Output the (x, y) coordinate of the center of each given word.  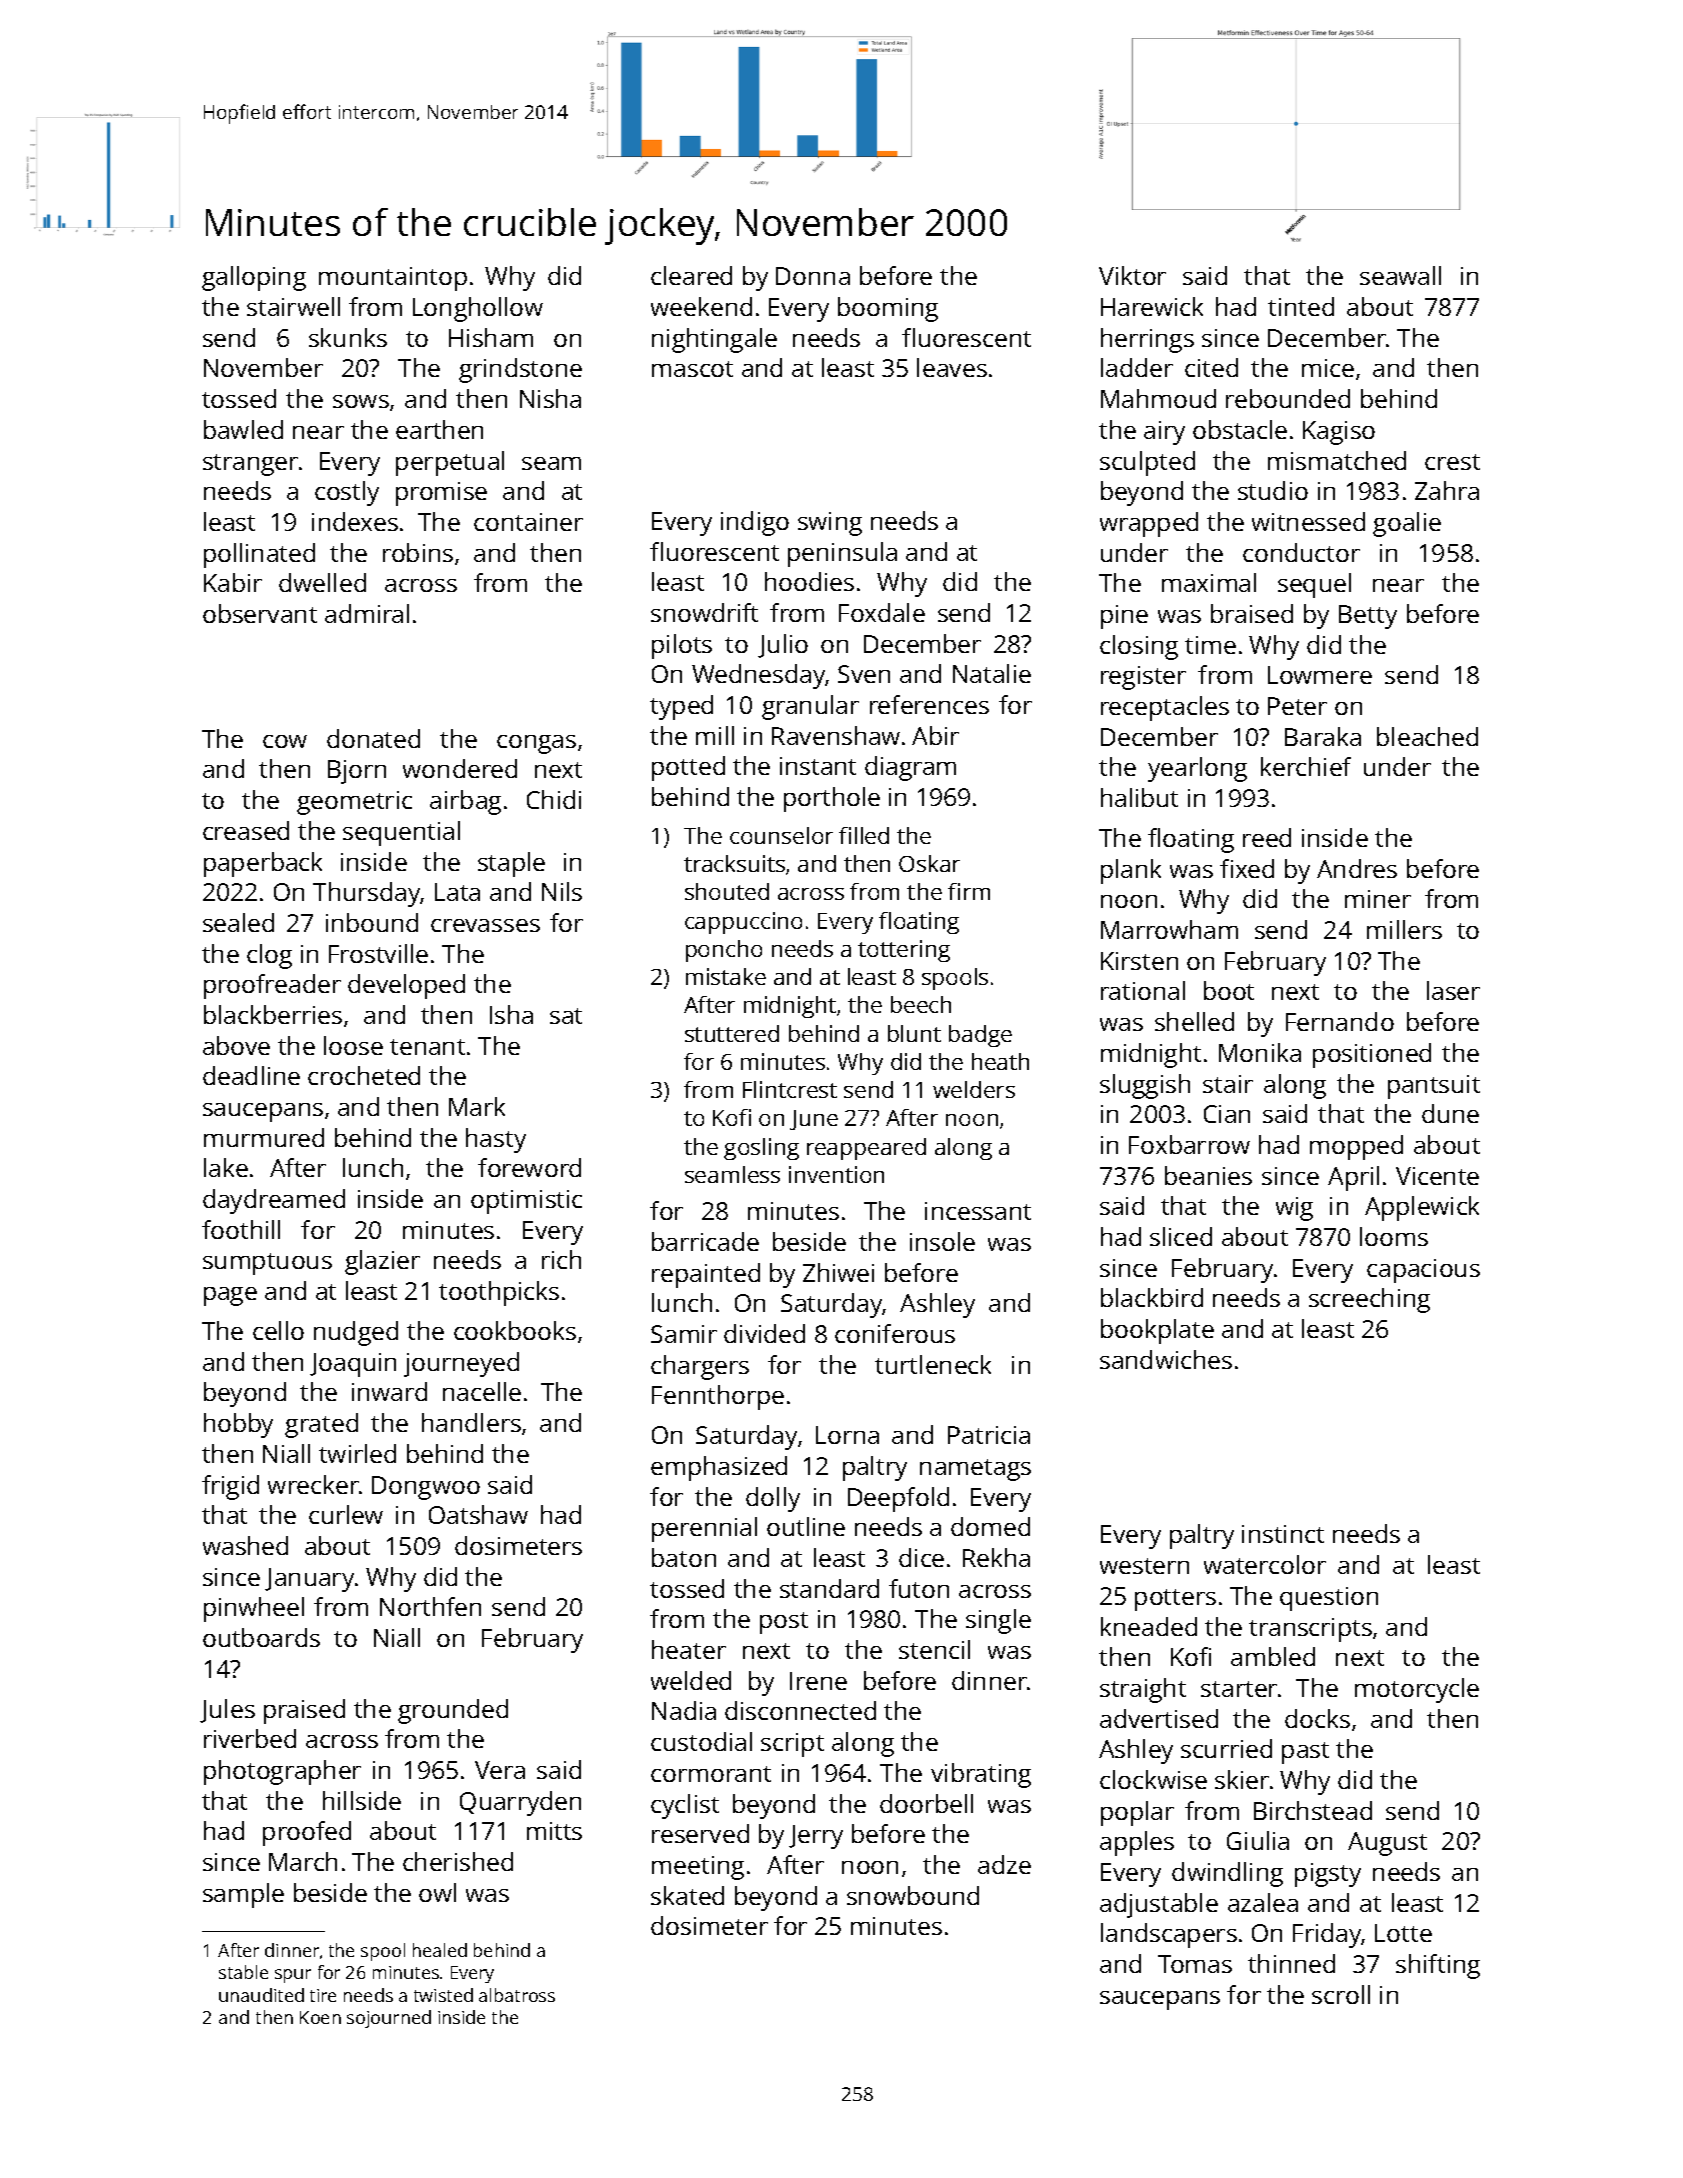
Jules (227, 1711)
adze (1004, 1864)
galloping (254, 278)
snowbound (913, 1895)
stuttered (732, 1033)
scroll (1341, 1994)
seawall (1400, 275)
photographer (282, 1772)
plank (1131, 871)
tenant (427, 1047)
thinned (1291, 1963)
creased (246, 830)
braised (1252, 613)
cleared (691, 275)
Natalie (992, 673)
